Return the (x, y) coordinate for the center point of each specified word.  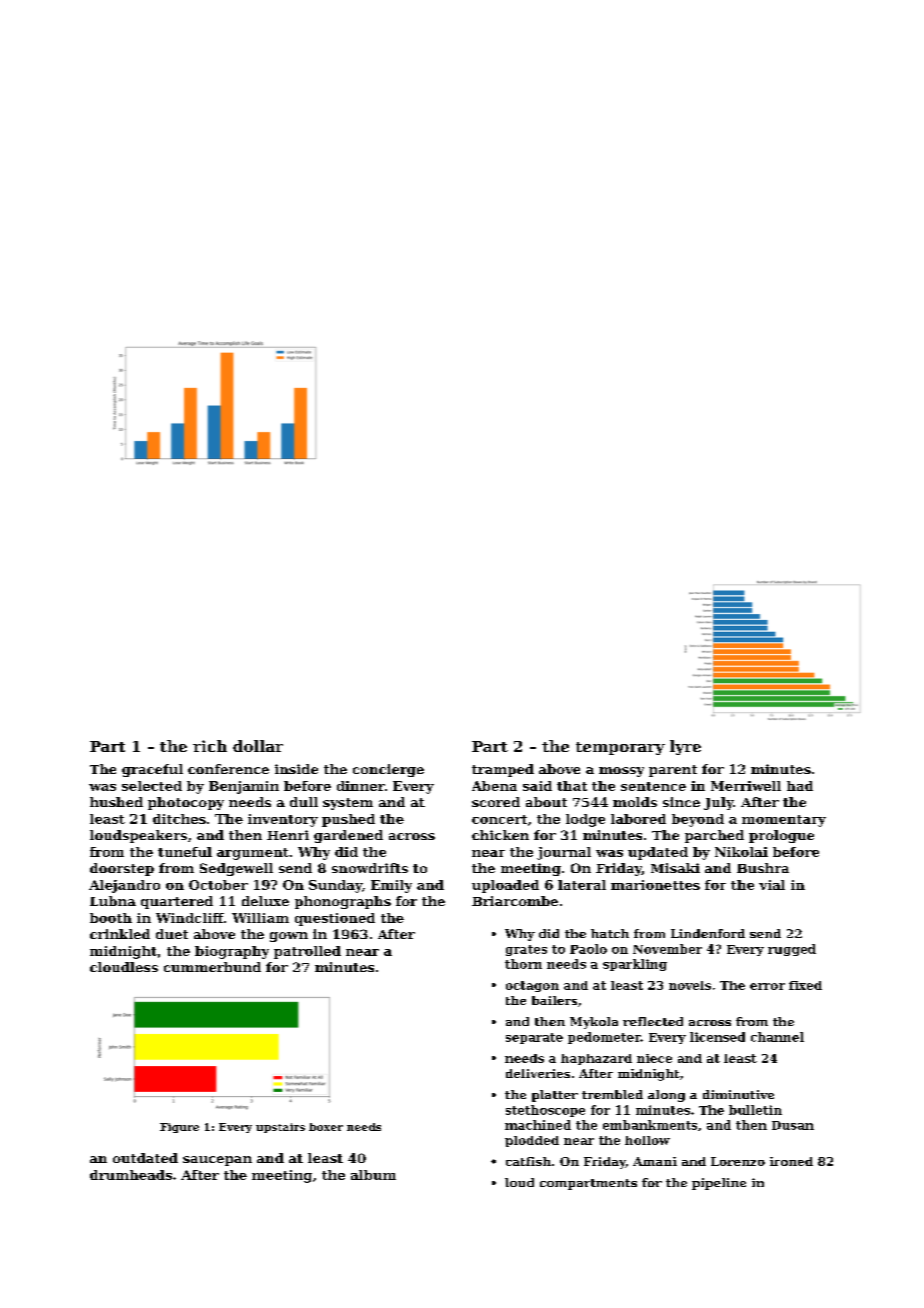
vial (772, 885)
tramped (503, 770)
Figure (179, 1128)
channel (777, 1037)
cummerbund (212, 967)
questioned (335, 919)
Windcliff (190, 918)
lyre (685, 747)
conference (228, 769)
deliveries (538, 1073)
